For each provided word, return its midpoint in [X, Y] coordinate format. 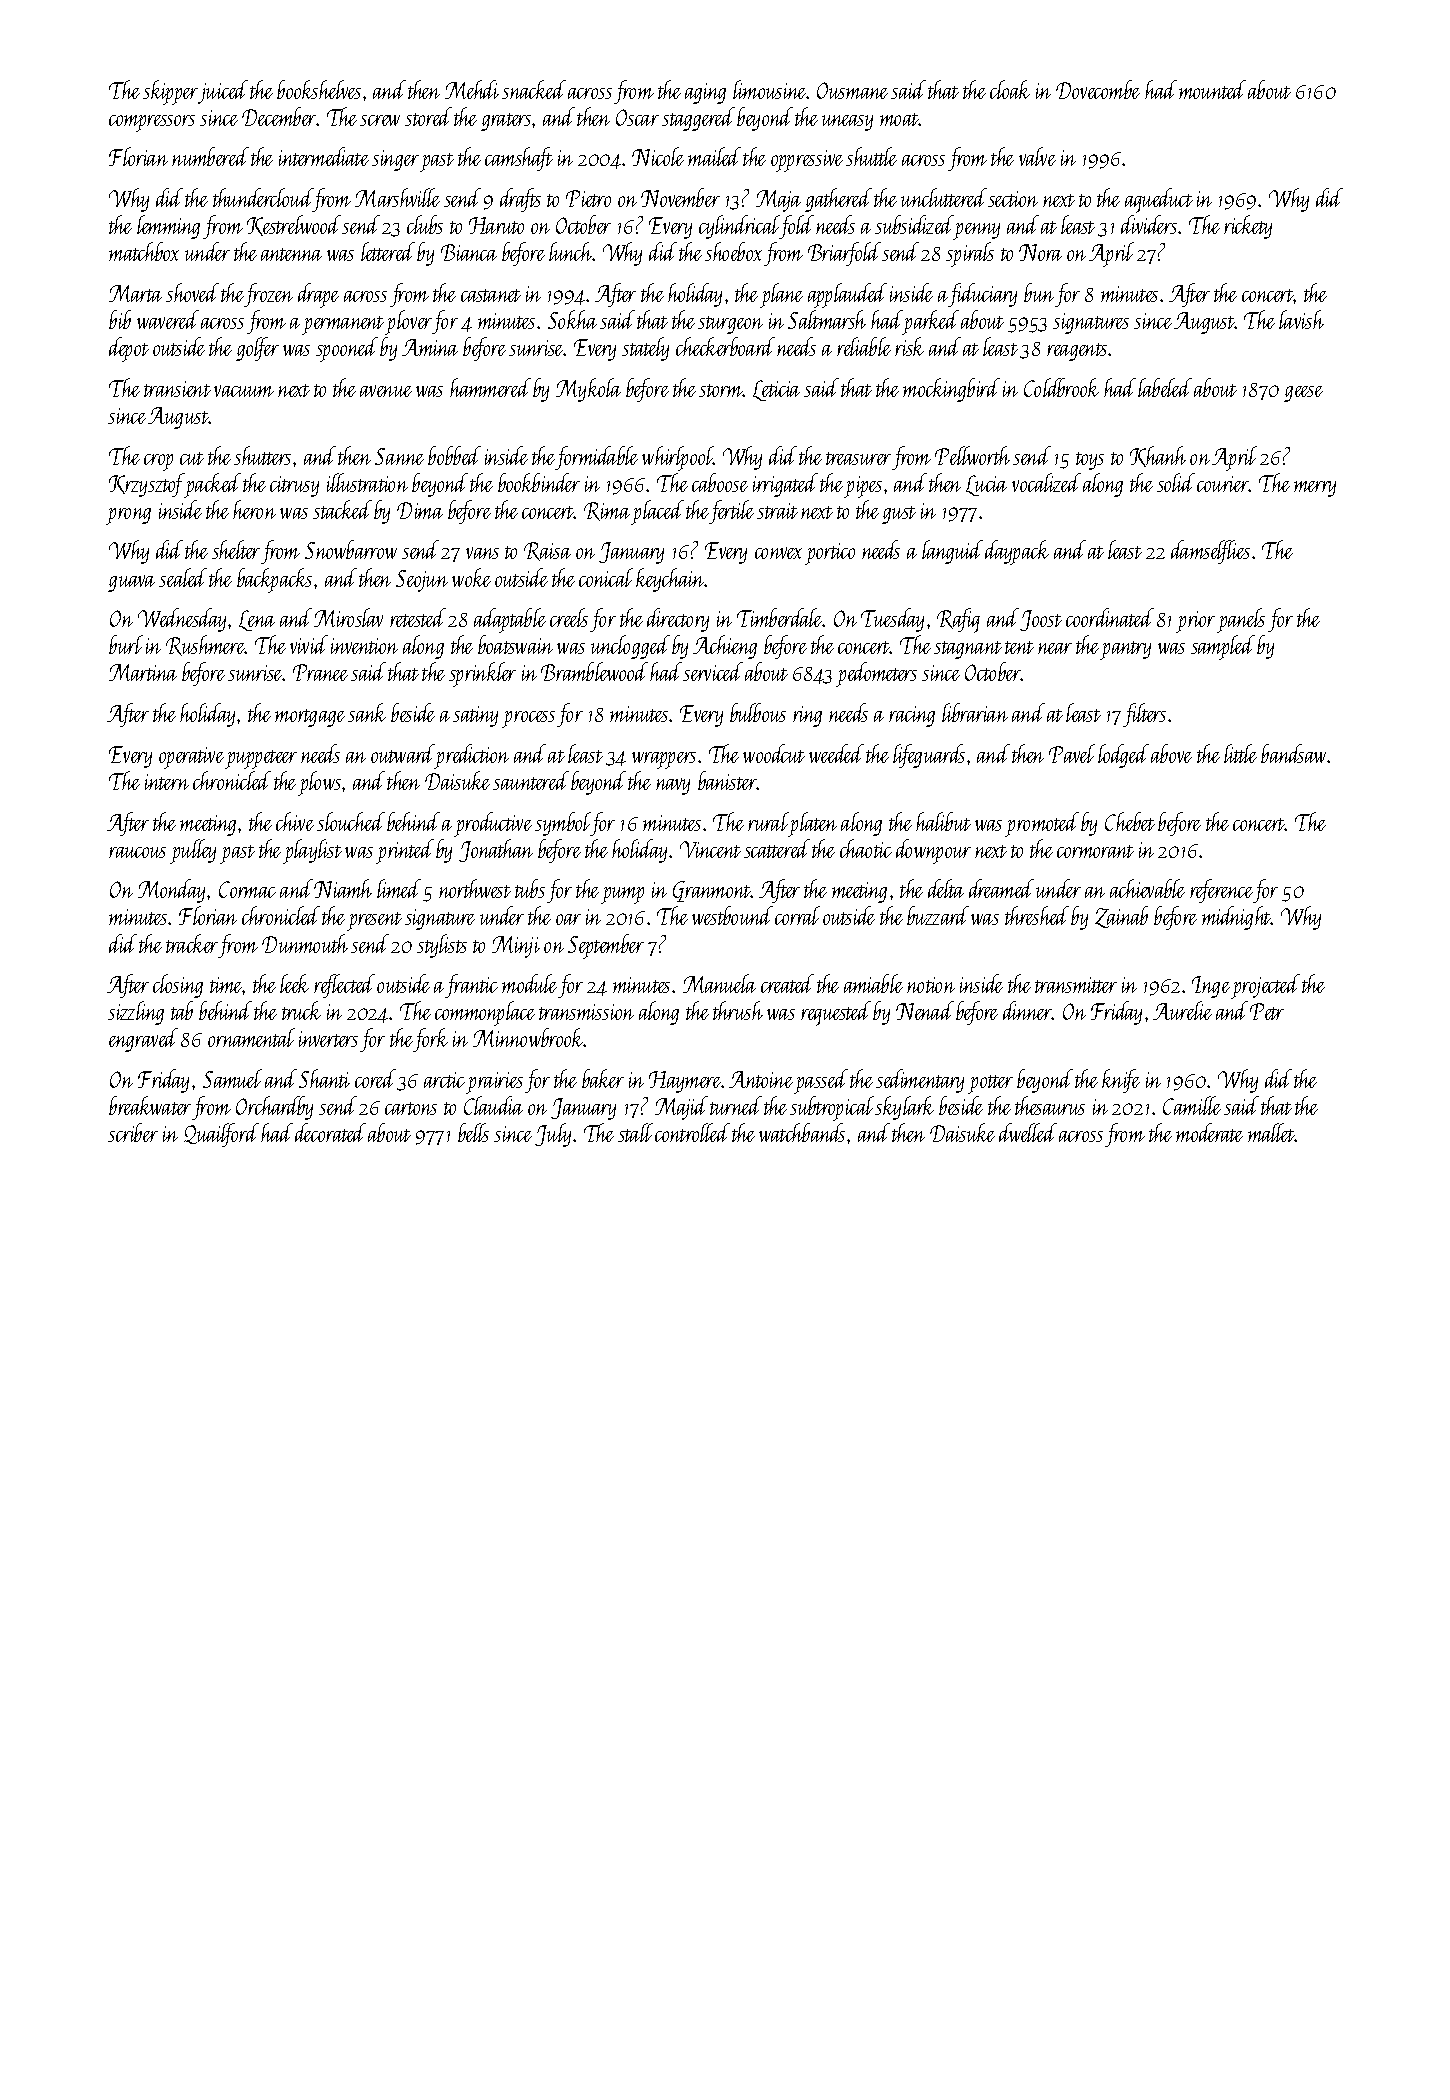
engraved [143, 1040]
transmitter [1076, 985]
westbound [732, 915]
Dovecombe [1098, 89]
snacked [534, 89]
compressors [152, 123]
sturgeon [730, 325]
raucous [137, 852]
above [1171, 753]
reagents [1077, 352]
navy [673, 786]
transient [177, 389]
